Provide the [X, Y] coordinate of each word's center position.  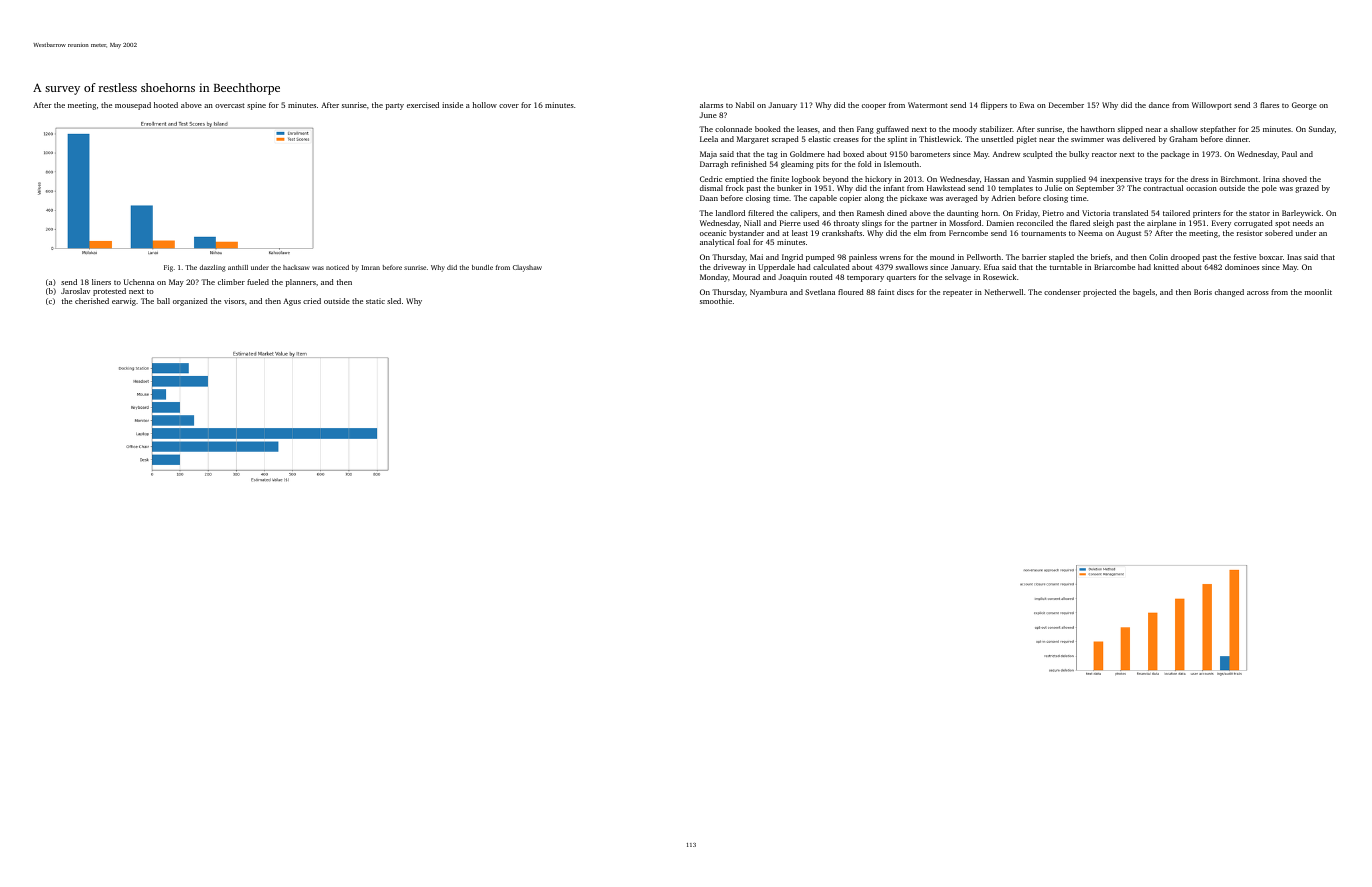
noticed [337, 267]
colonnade [733, 129]
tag [772, 155]
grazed [1307, 189]
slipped [1130, 130]
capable [823, 199]
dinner [1237, 139]
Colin [1158, 257]
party [395, 106]
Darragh [714, 165]
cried [312, 301]
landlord [730, 213]
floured [851, 292]
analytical [717, 243]
